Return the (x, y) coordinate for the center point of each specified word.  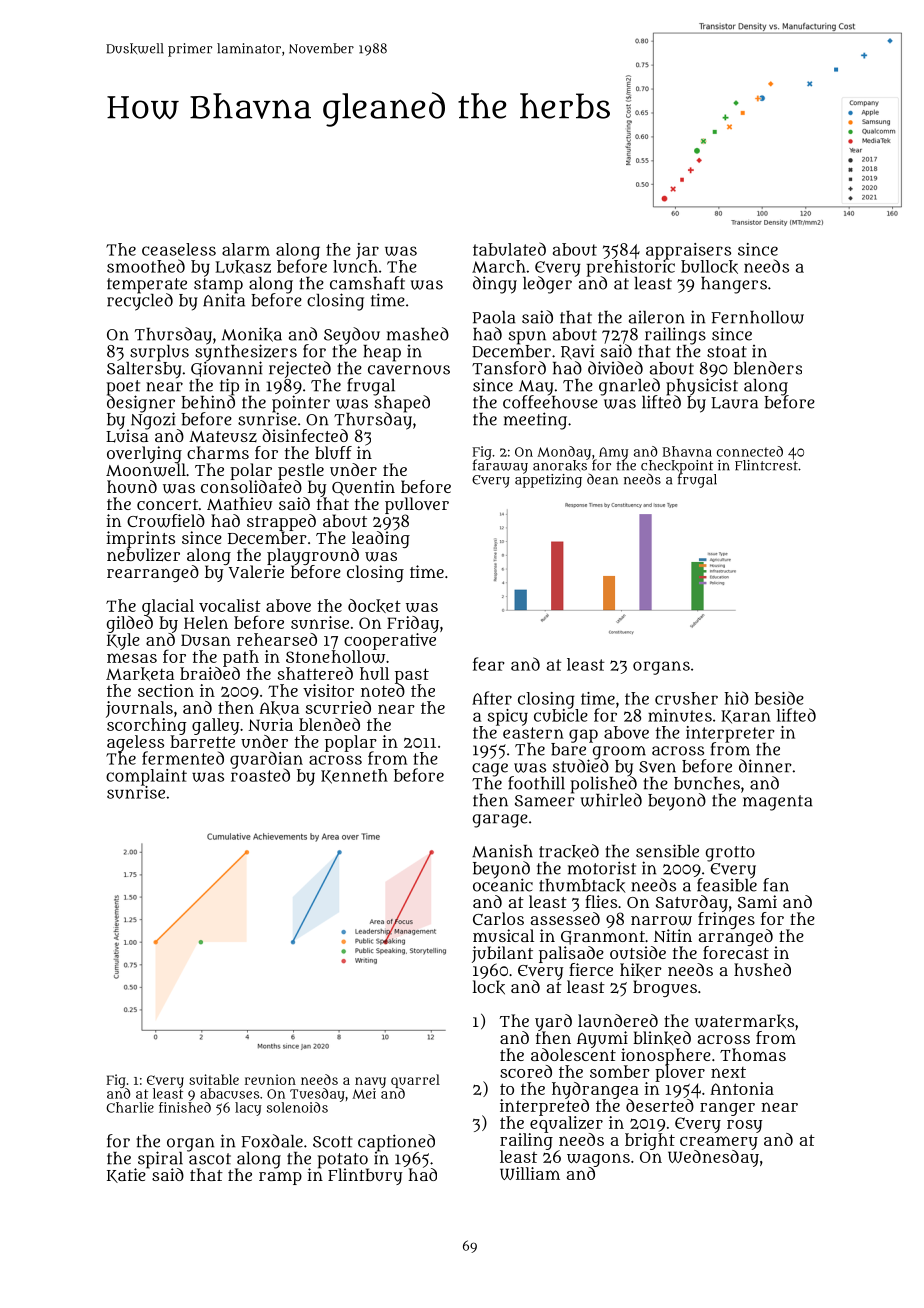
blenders (768, 368)
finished (185, 1107)
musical (503, 935)
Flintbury (365, 1176)
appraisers (688, 251)
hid (736, 698)
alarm (246, 249)
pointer (301, 403)
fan (776, 885)
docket (374, 606)
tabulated (509, 249)
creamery (719, 1143)
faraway (500, 467)
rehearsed (277, 639)
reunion (270, 1079)
